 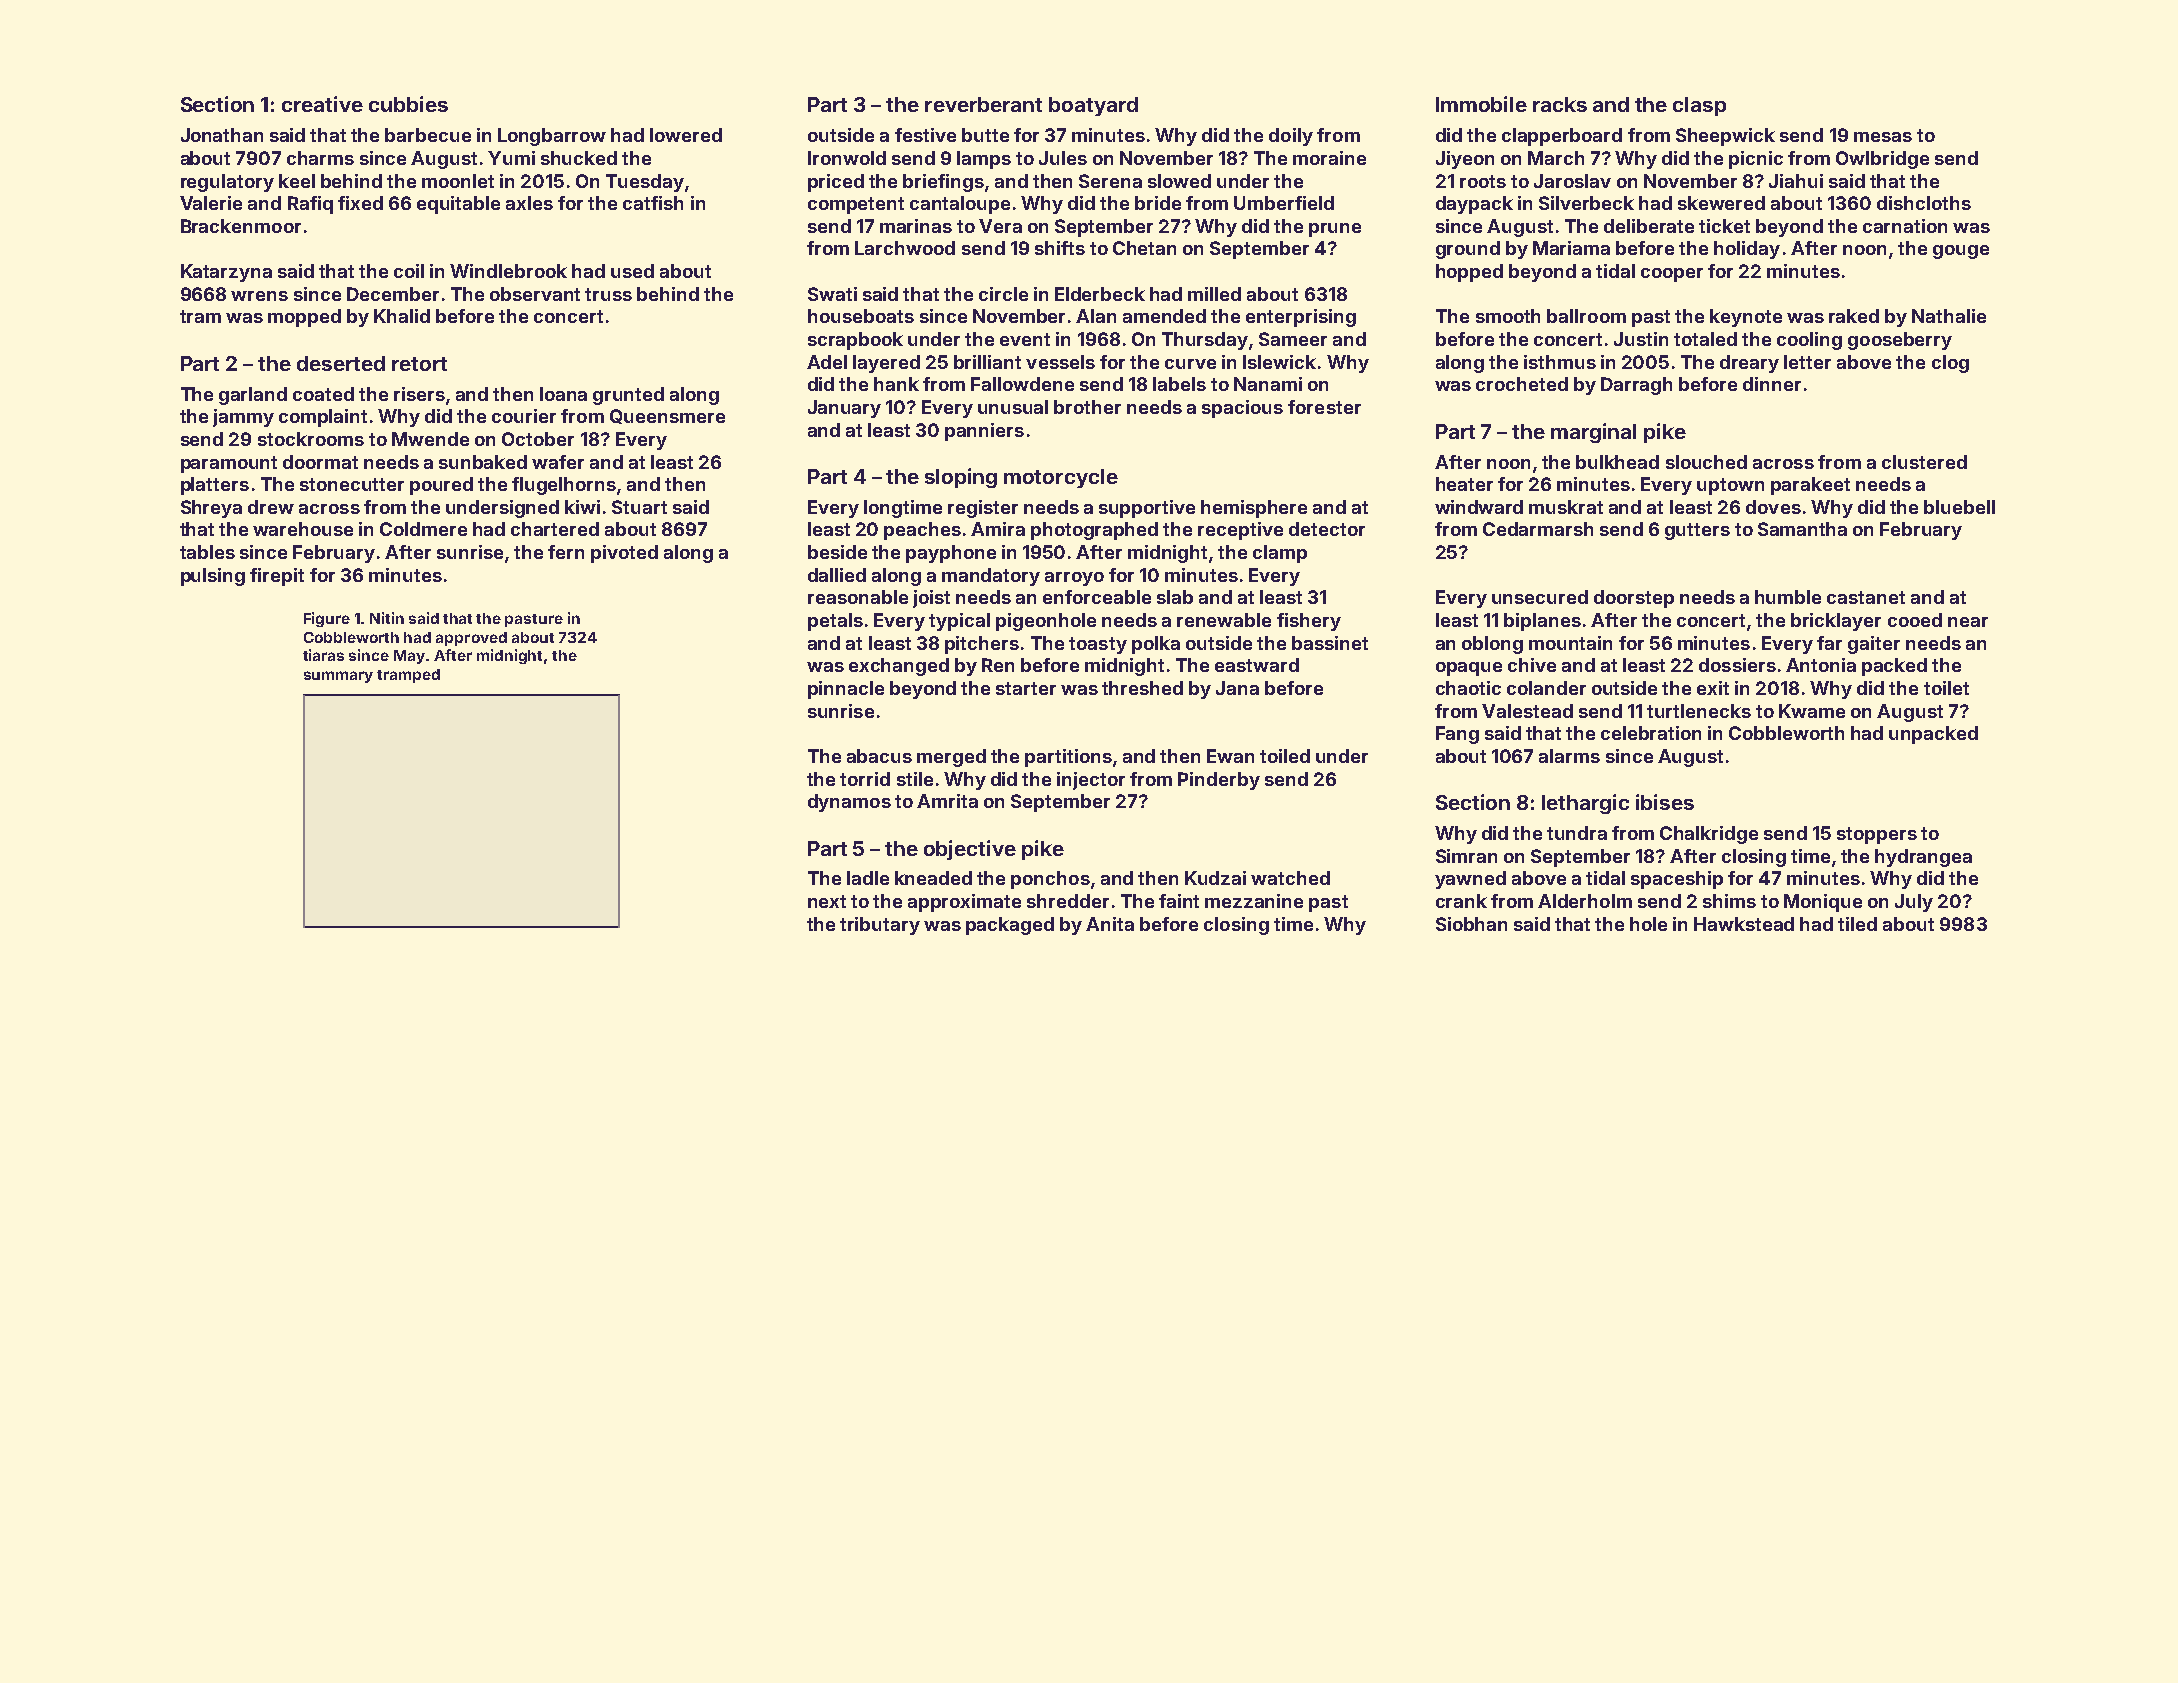 I want to click on tiaras, so click(x=323, y=655).
